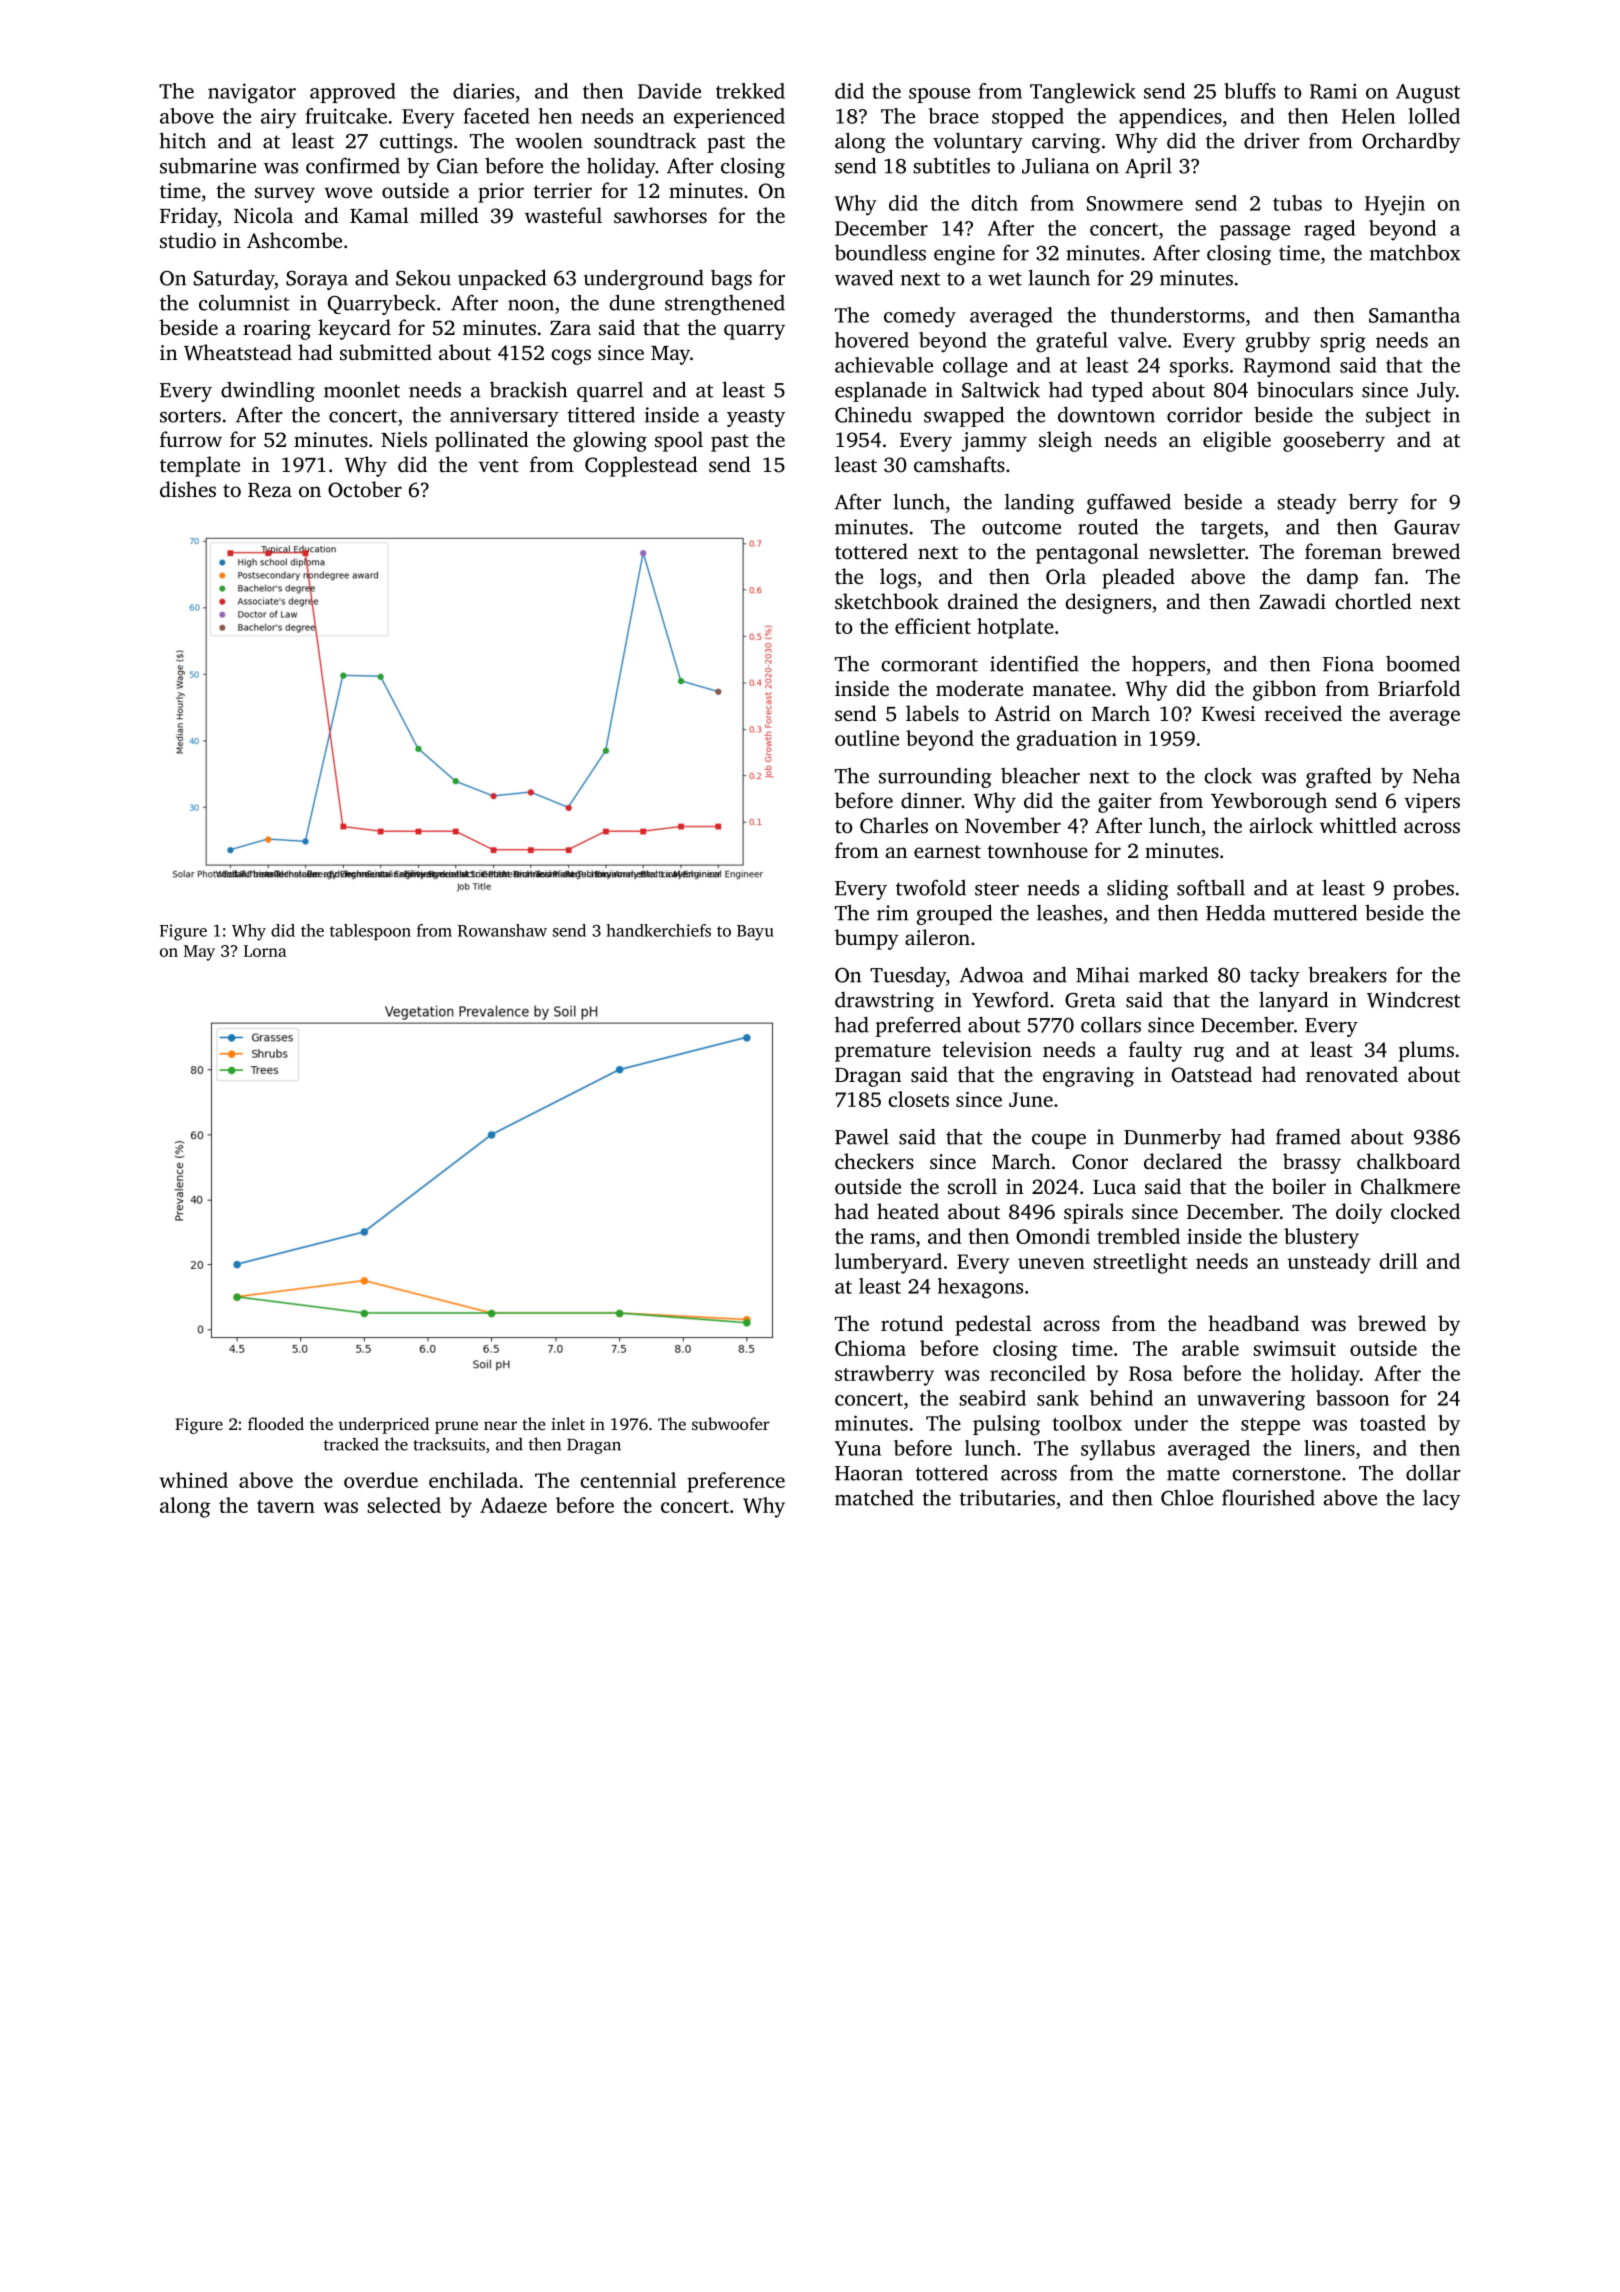 This screenshot has width=1620, height=2292. I want to click on Reza, so click(270, 490).
